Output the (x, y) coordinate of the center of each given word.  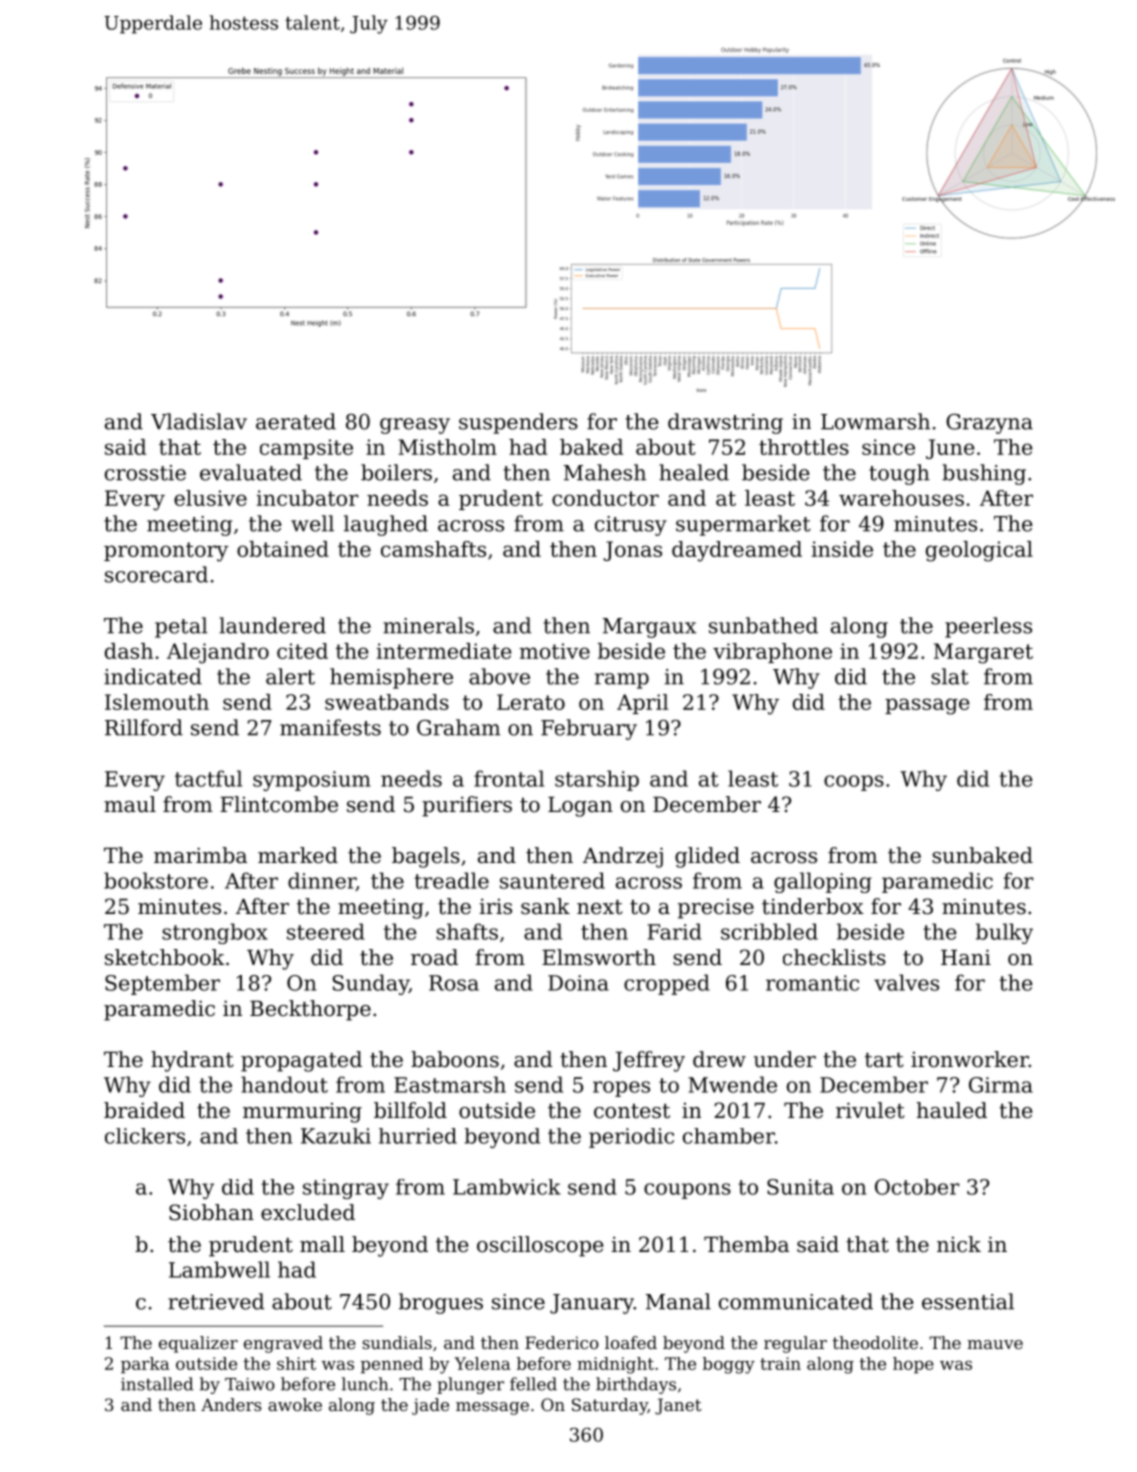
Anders (231, 1404)
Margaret (983, 653)
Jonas (632, 551)
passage (927, 706)
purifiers (467, 806)
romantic (812, 983)
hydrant (192, 1061)
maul (130, 804)
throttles (804, 447)
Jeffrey (649, 1061)
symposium (312, 781)
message (492, 1408)
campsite (306, 449)
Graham (458, 727)
